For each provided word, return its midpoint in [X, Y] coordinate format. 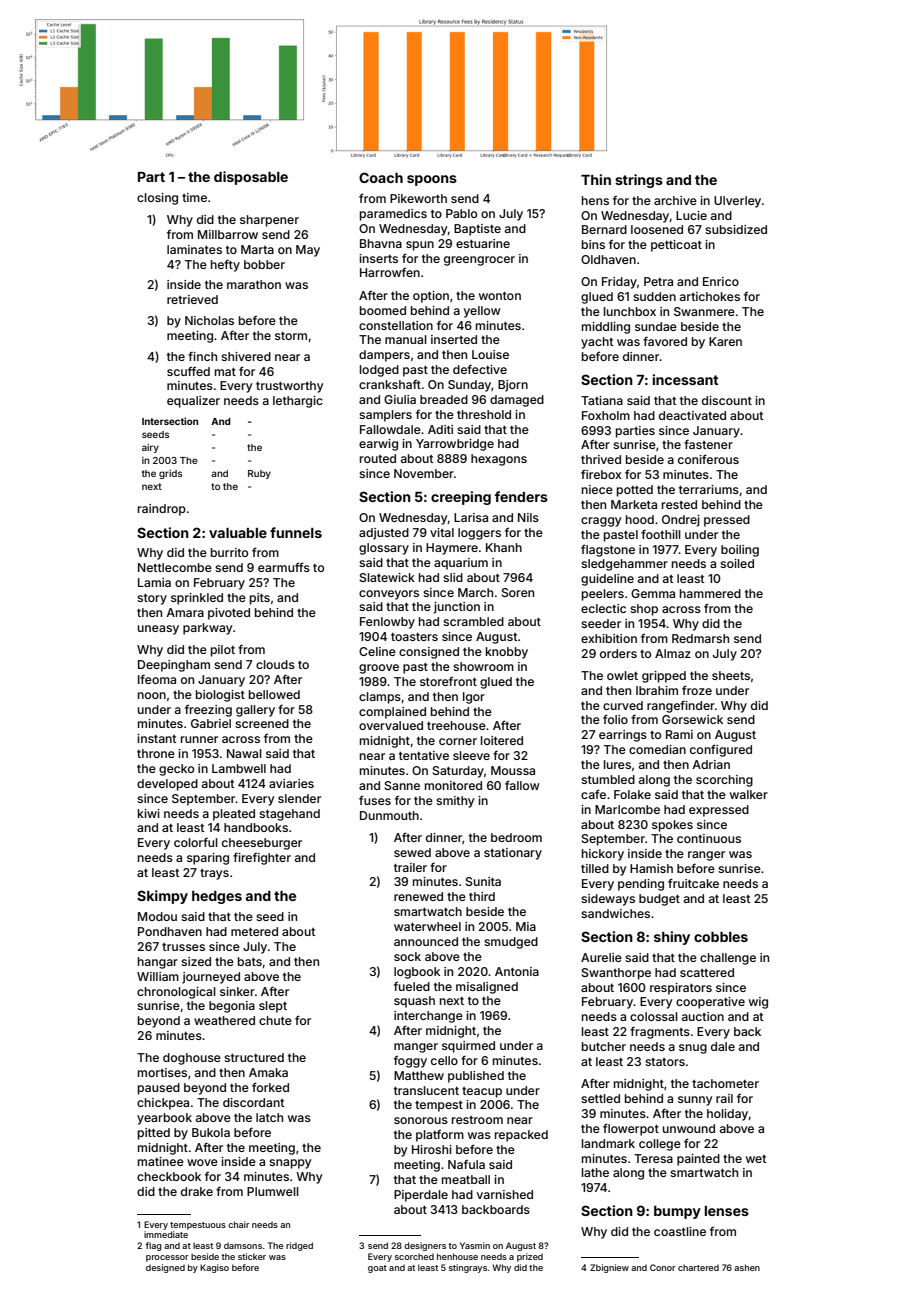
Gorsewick [692, 719]
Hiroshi [432, 1149]
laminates [194, 249]
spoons [432, 180]
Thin [596, 179]
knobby [507, 653]
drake [197, 1191]
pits [260, 599]
